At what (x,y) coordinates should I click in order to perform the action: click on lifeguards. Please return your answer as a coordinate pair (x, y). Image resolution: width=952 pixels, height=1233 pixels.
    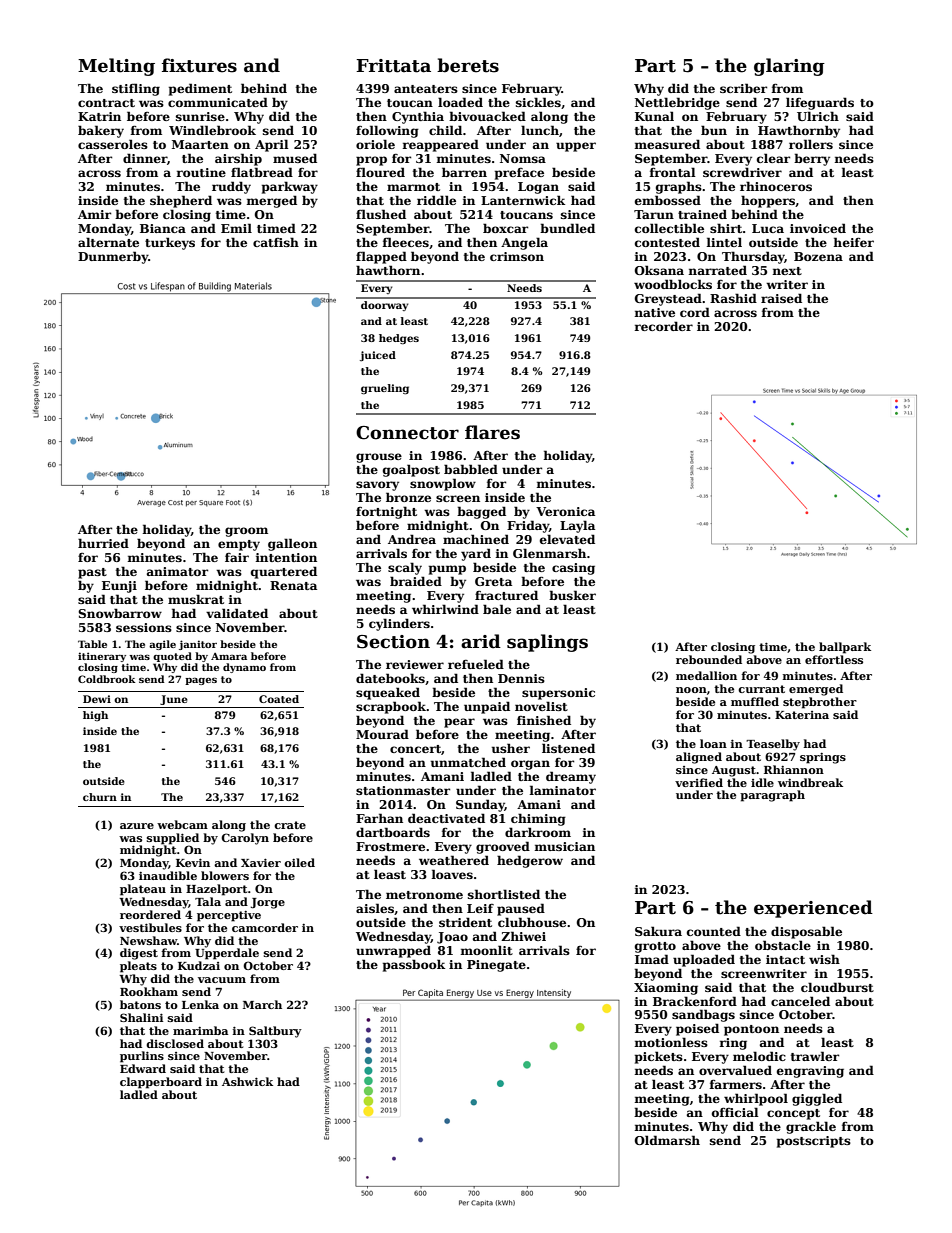
    Looking at the image, I should click on (820, 103).
